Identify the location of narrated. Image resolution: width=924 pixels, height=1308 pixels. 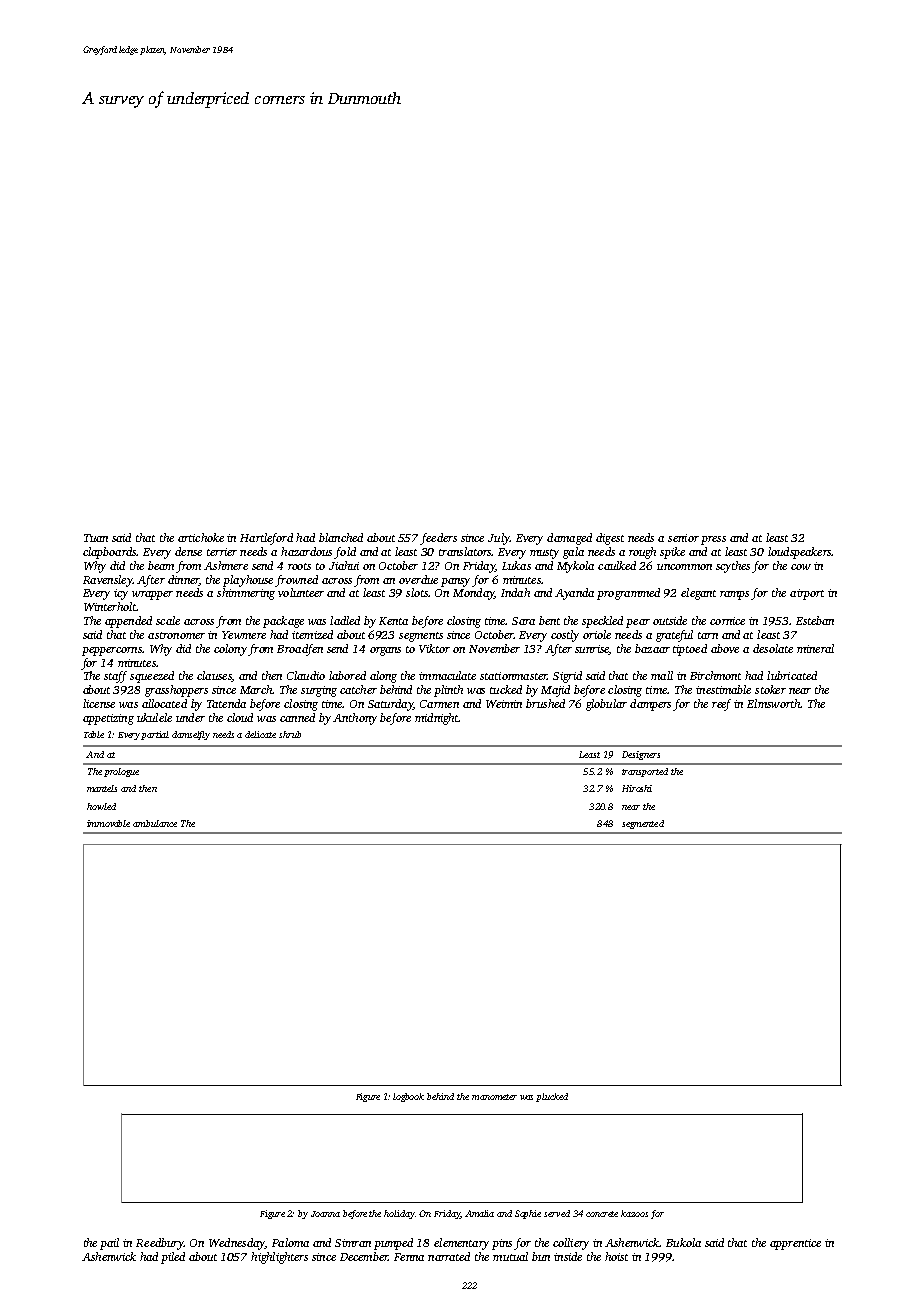
(449, 1256).
